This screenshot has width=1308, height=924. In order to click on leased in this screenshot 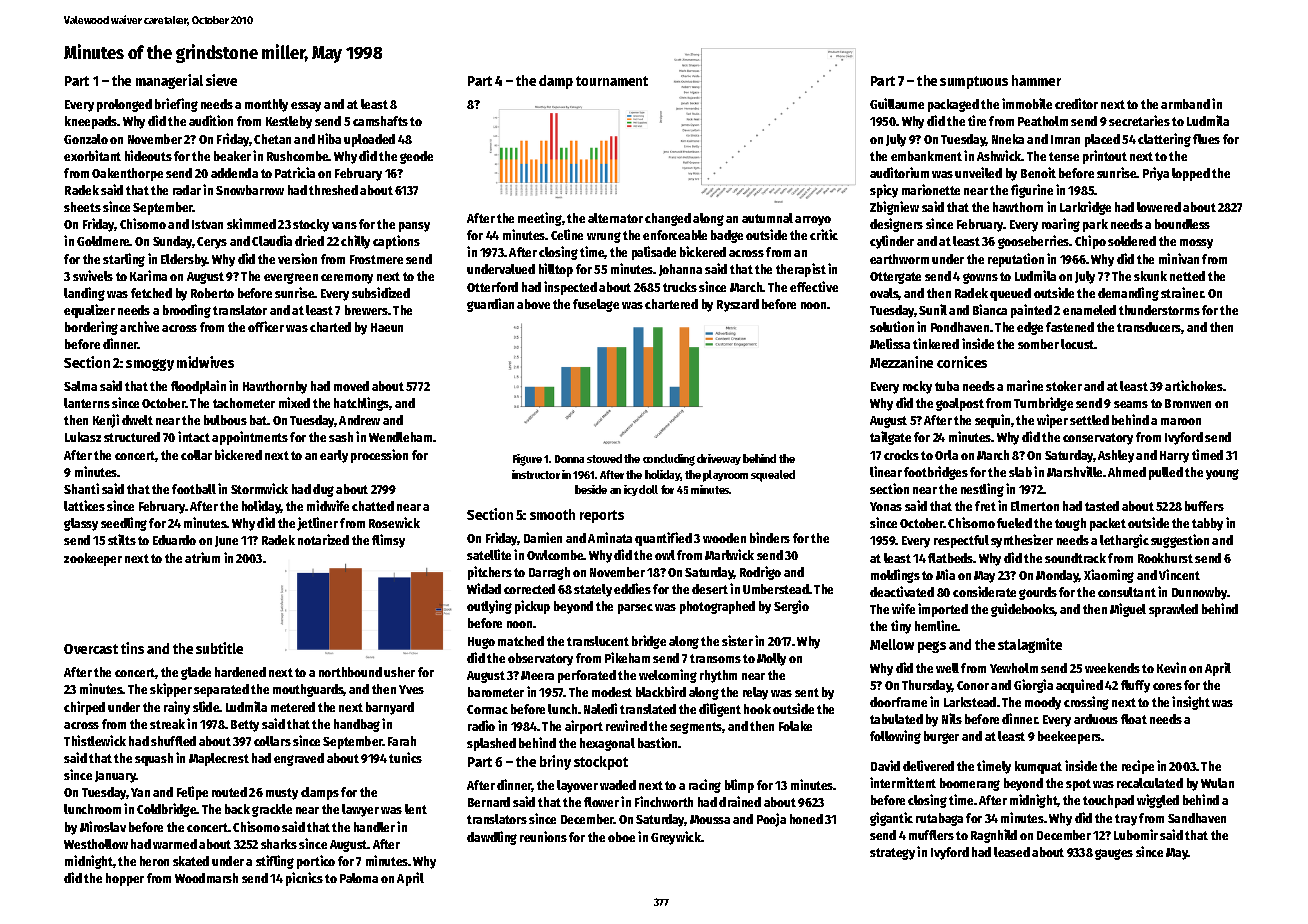, I will do `click(1012, 852)`.
